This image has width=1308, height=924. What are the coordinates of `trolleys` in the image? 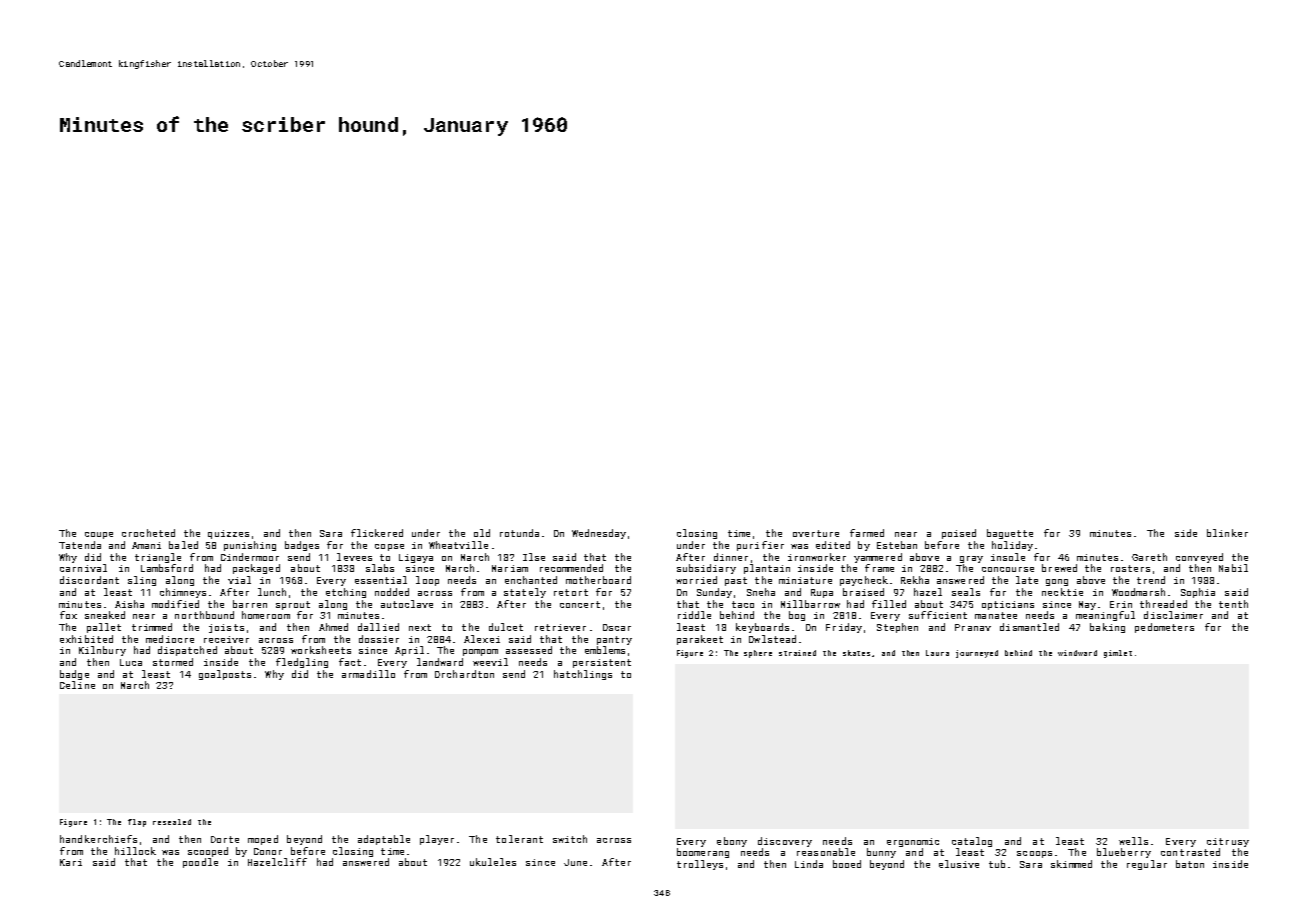 It's located at (700, 865).
